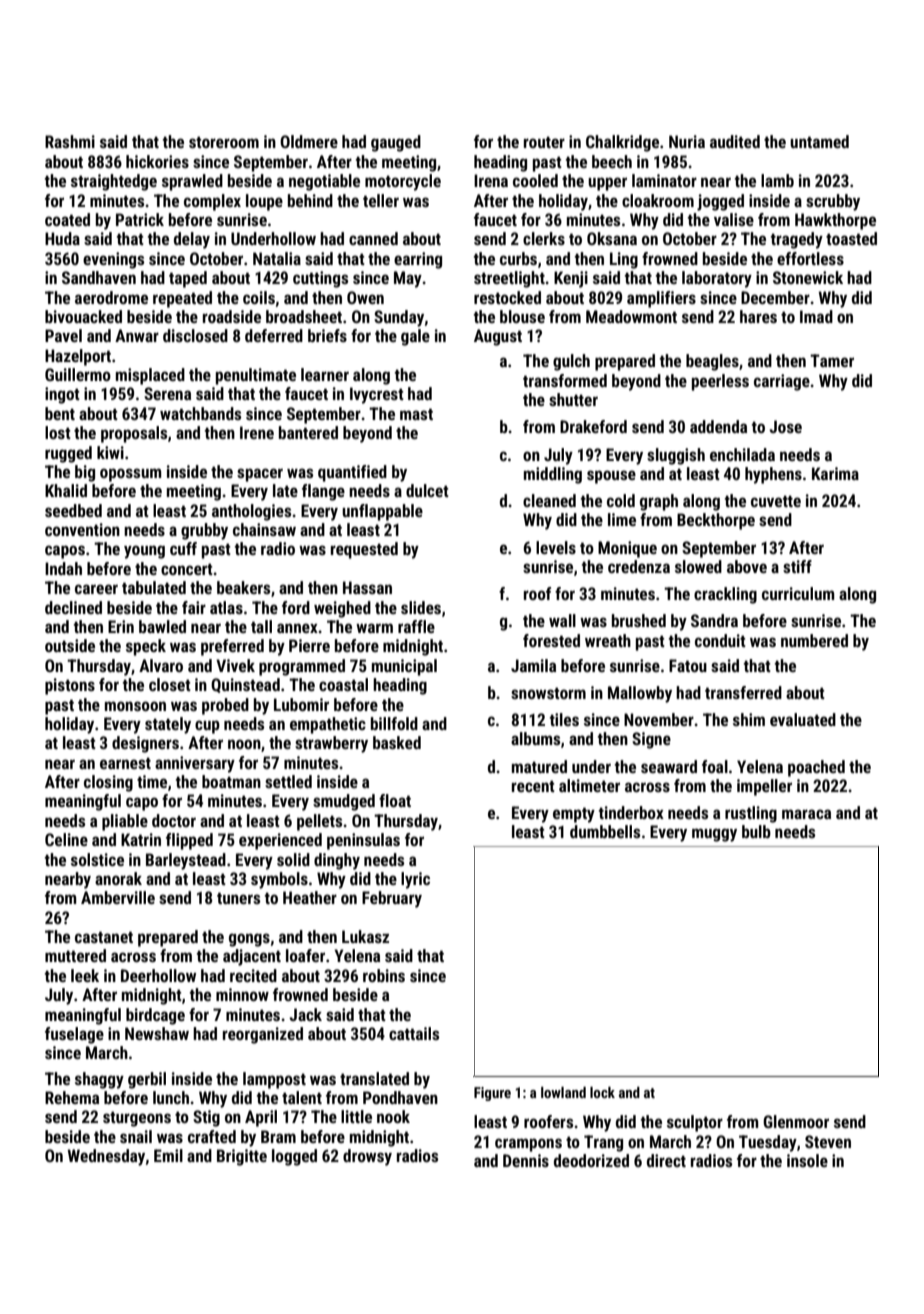 This image has width=924, height=1314. Describe the element at coordinates (168, 1155) in the image. I see `Emil` at that location.
